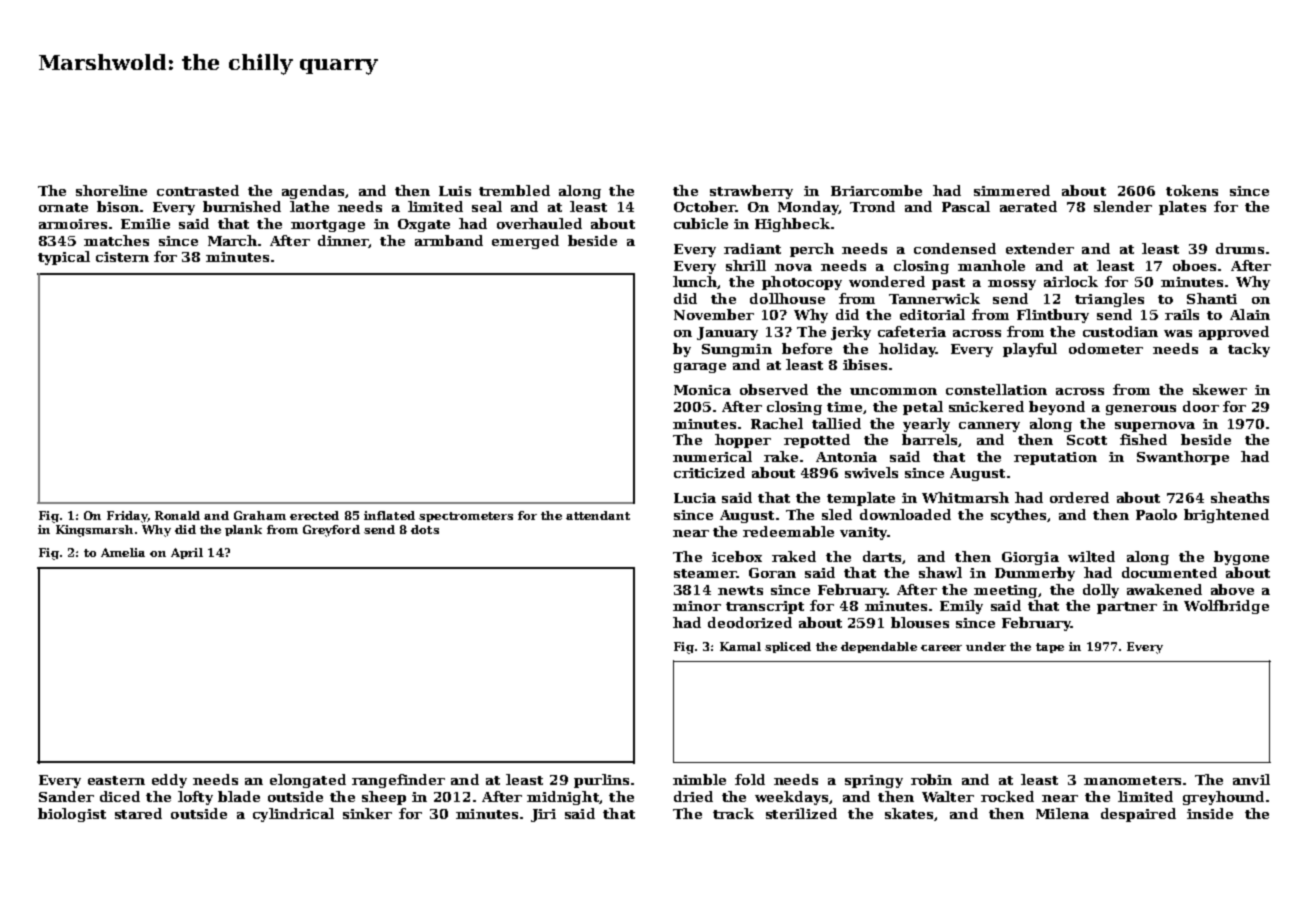 Image resolution: width=1308 pixels, height=924 pixels. What do you see at coordinates (127, 517) in the screenshot?
I see `Friday` at bounding box center [127, 517].
